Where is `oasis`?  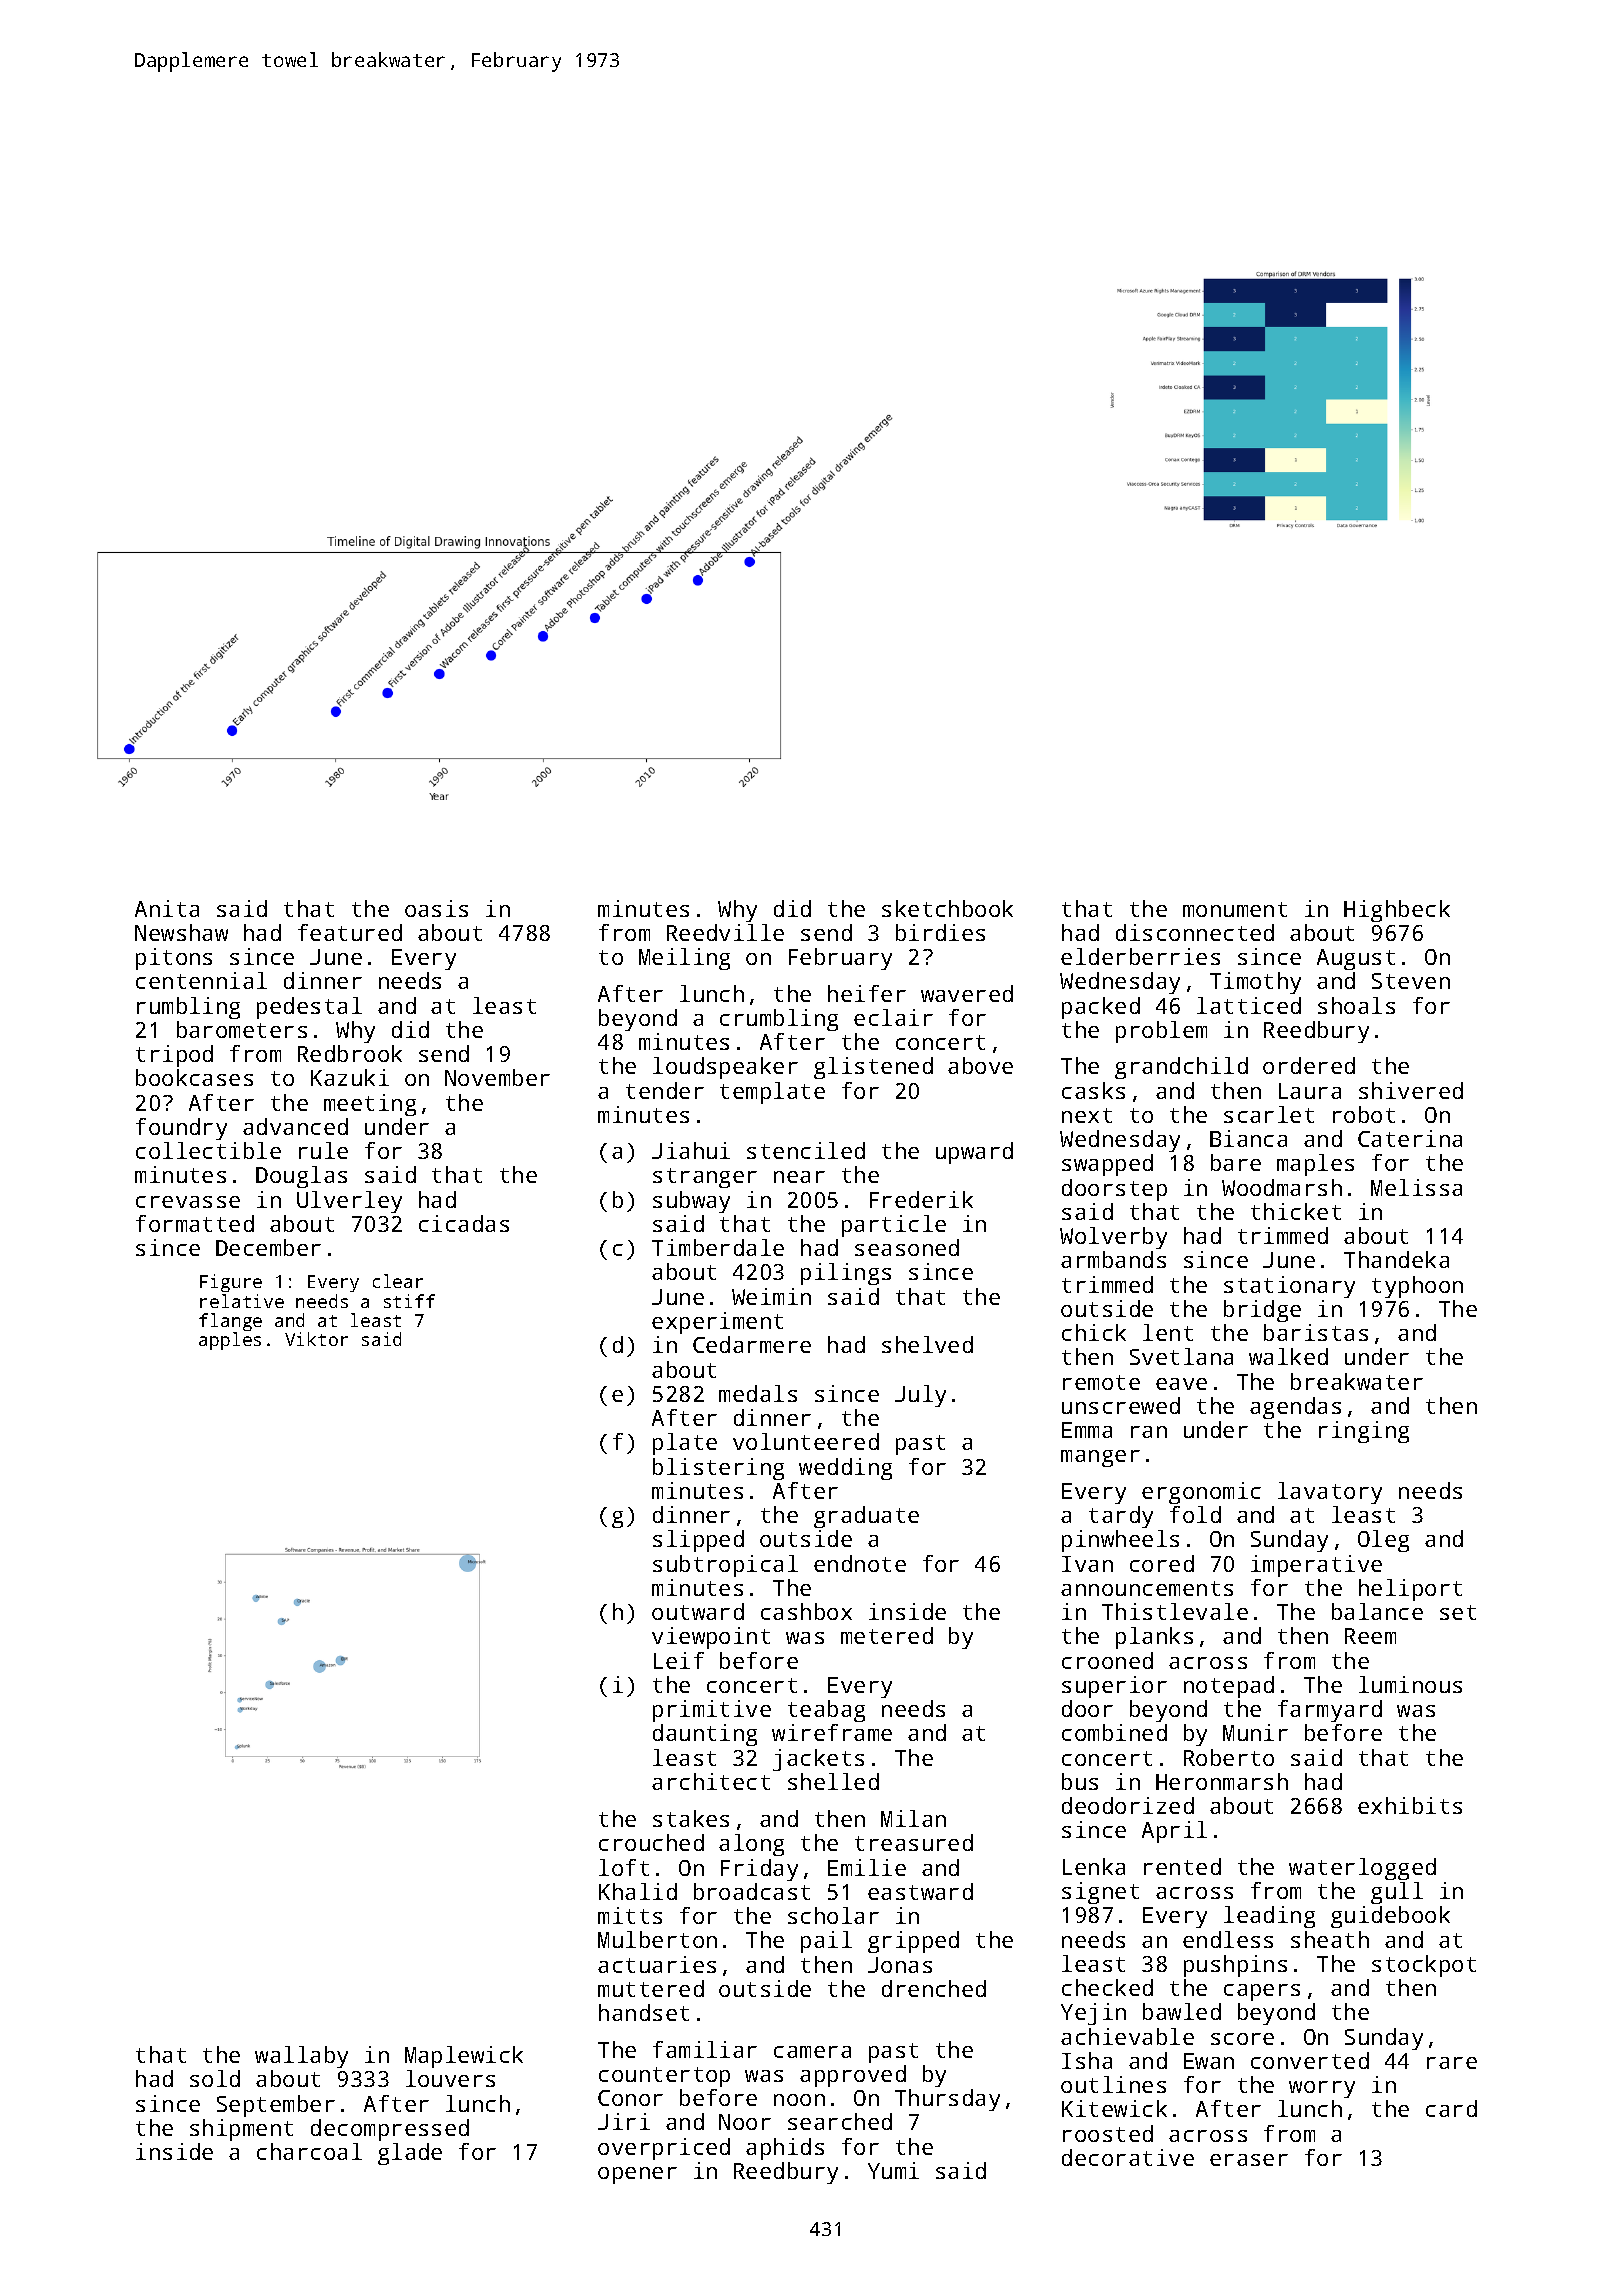
oasis is located at coordinates (436, 908).
